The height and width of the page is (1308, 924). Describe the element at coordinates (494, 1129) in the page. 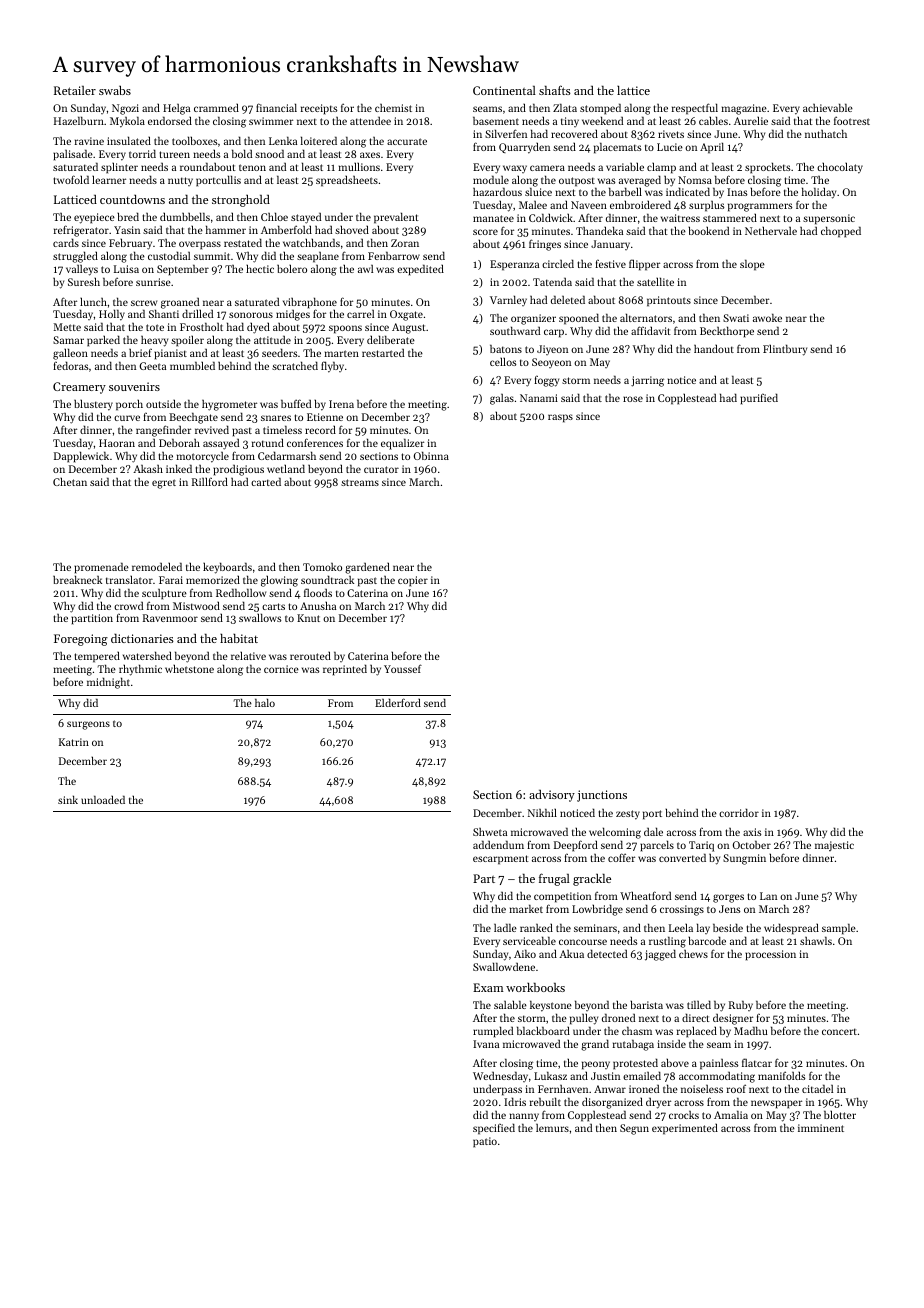

I see `specified` at that location.
